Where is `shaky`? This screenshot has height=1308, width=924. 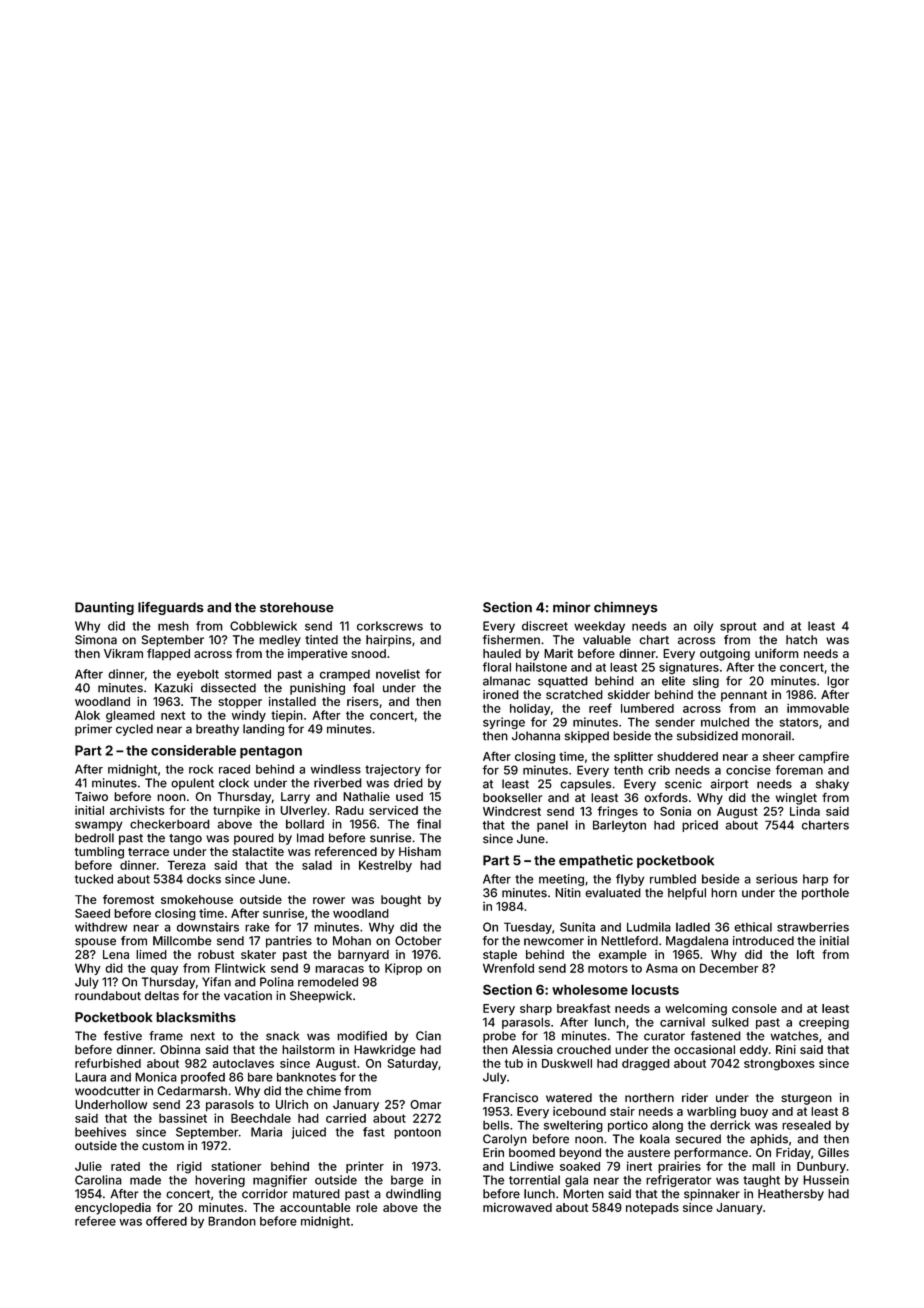 shaky is located at coordinates (832, 785).
